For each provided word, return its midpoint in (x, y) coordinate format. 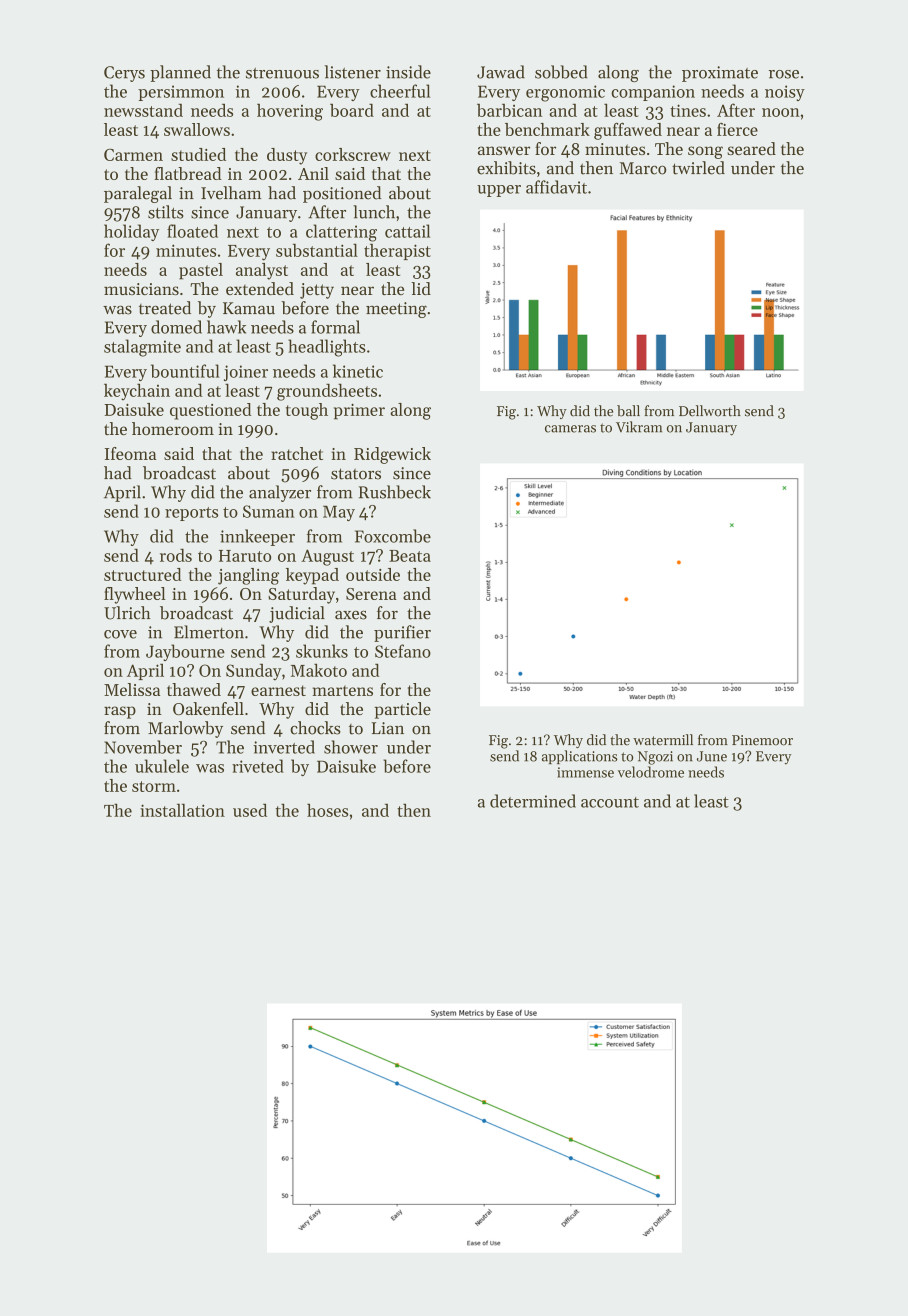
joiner (246, 373)
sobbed (561, 72)
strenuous (282, 73)
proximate (720, 74)
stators (356, 474)
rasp (120, 712)
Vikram (639, 427)
